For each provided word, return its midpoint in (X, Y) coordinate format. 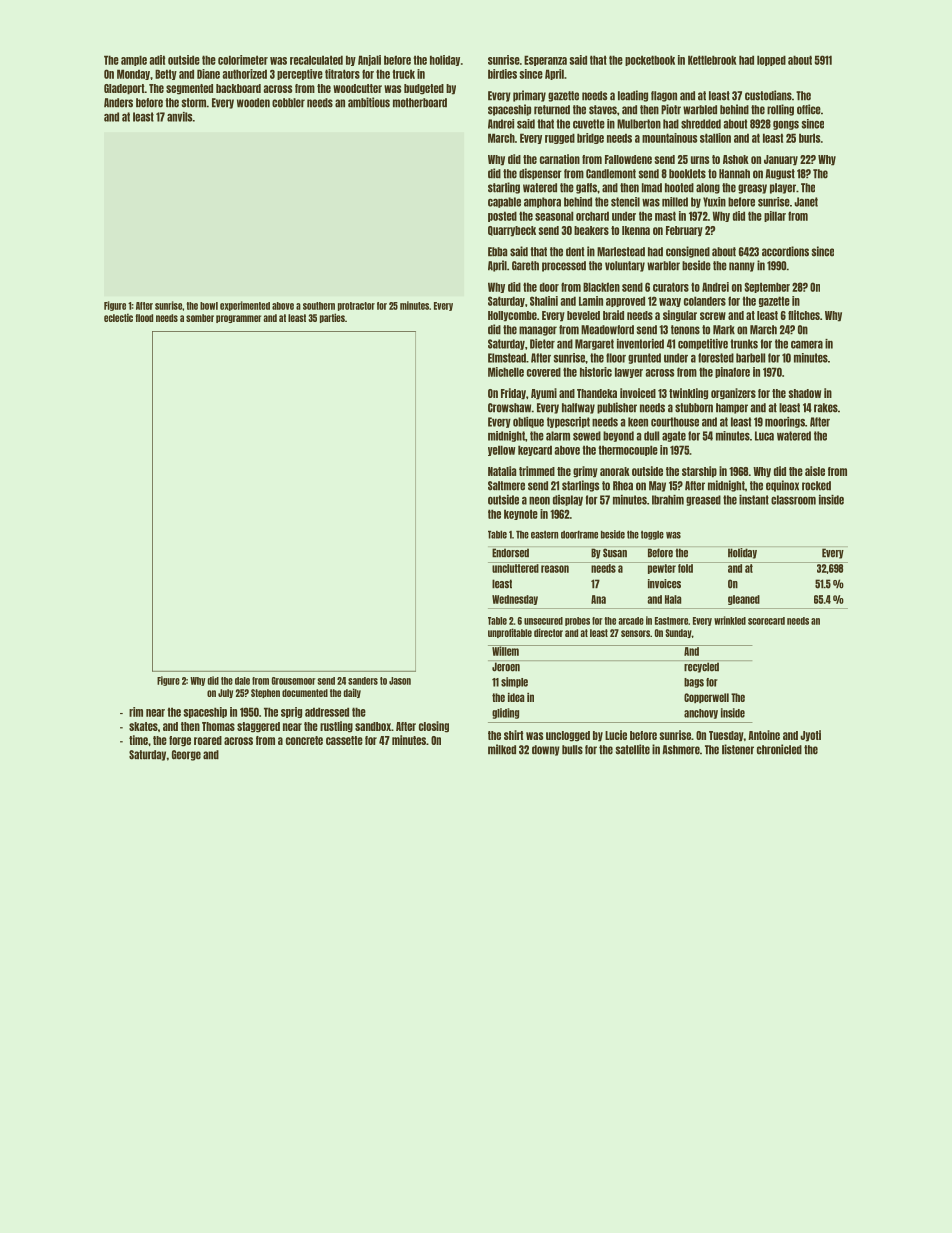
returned (552, 110)
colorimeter (243, 60)
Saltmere (506, 486)
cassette (344, 740)
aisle (815, 471)
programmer (238, 319)
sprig (291, 712)
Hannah (734, 174)
